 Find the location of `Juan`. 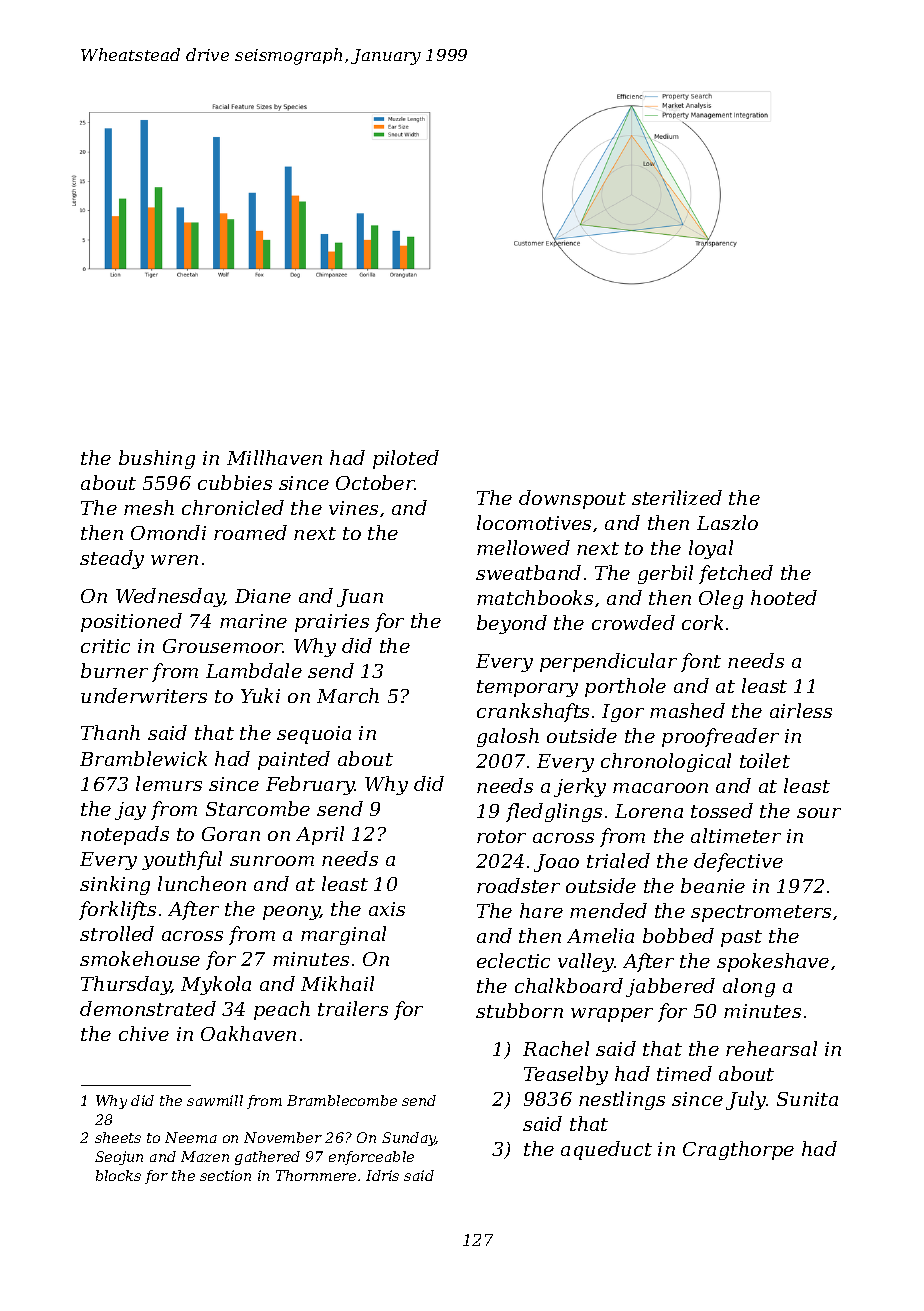

Juan is located at coordinates (360, 598).
